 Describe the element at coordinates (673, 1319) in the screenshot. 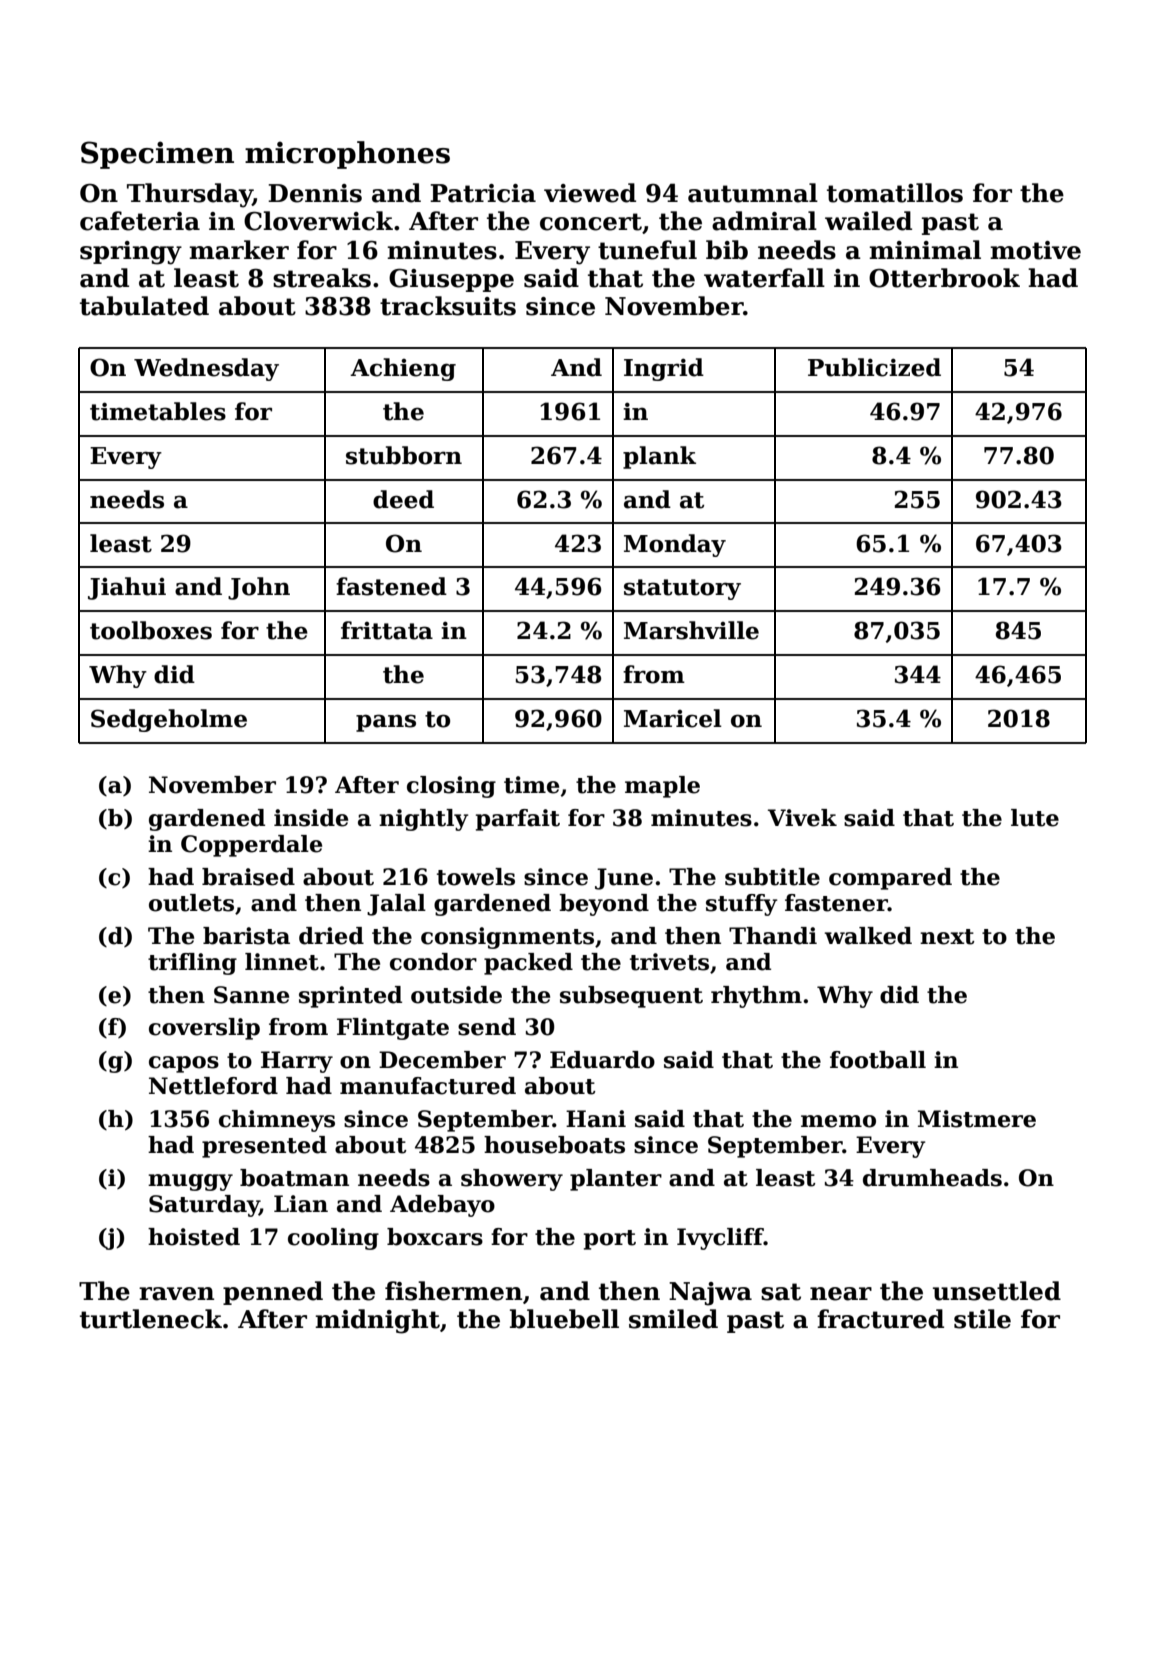

I see `smiled` at that location.
